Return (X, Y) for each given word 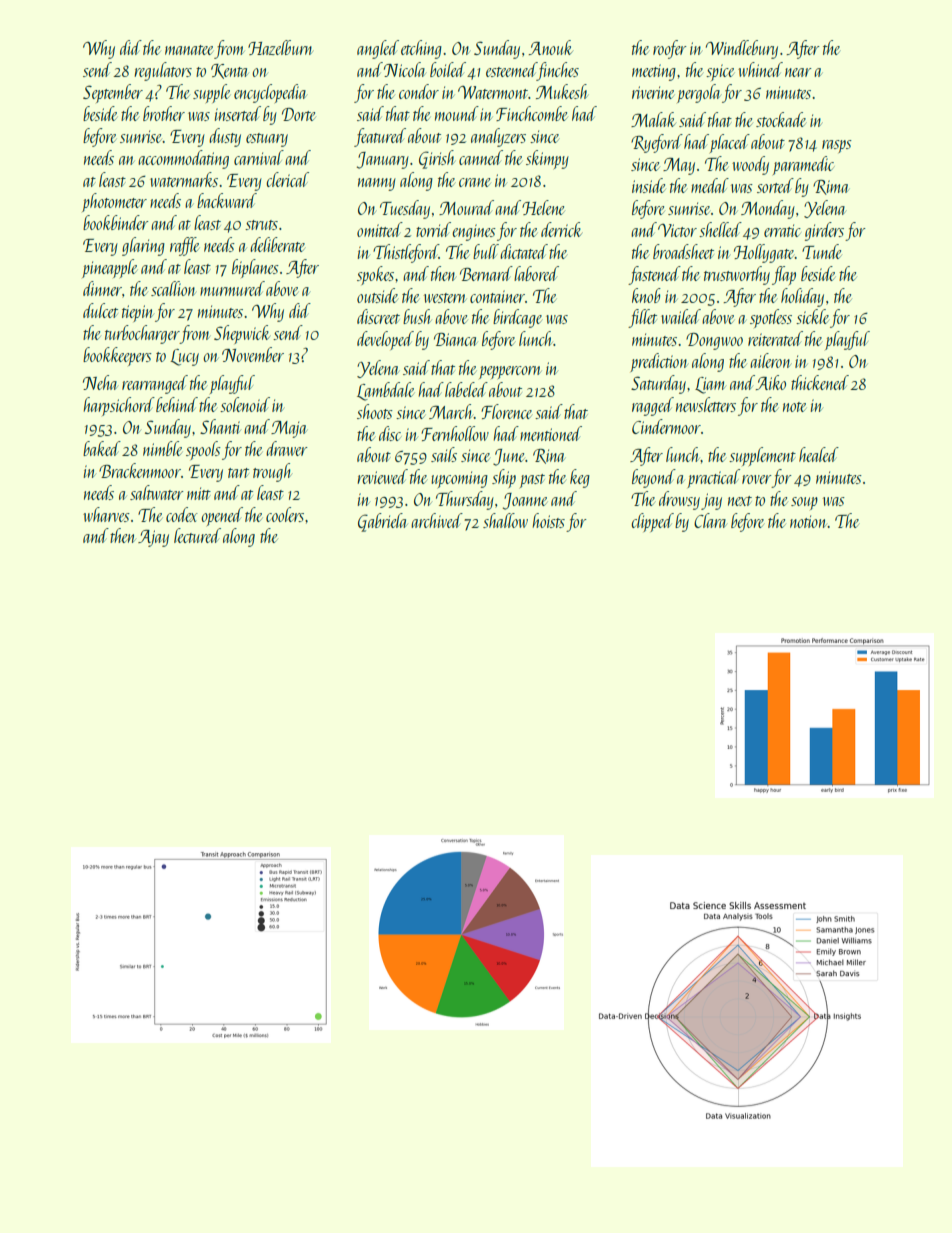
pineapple (109, 268)
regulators (163, 71)
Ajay (153, 538)
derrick (561, 229)
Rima (831, 187)
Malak (653, 119)
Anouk (550, 47)
